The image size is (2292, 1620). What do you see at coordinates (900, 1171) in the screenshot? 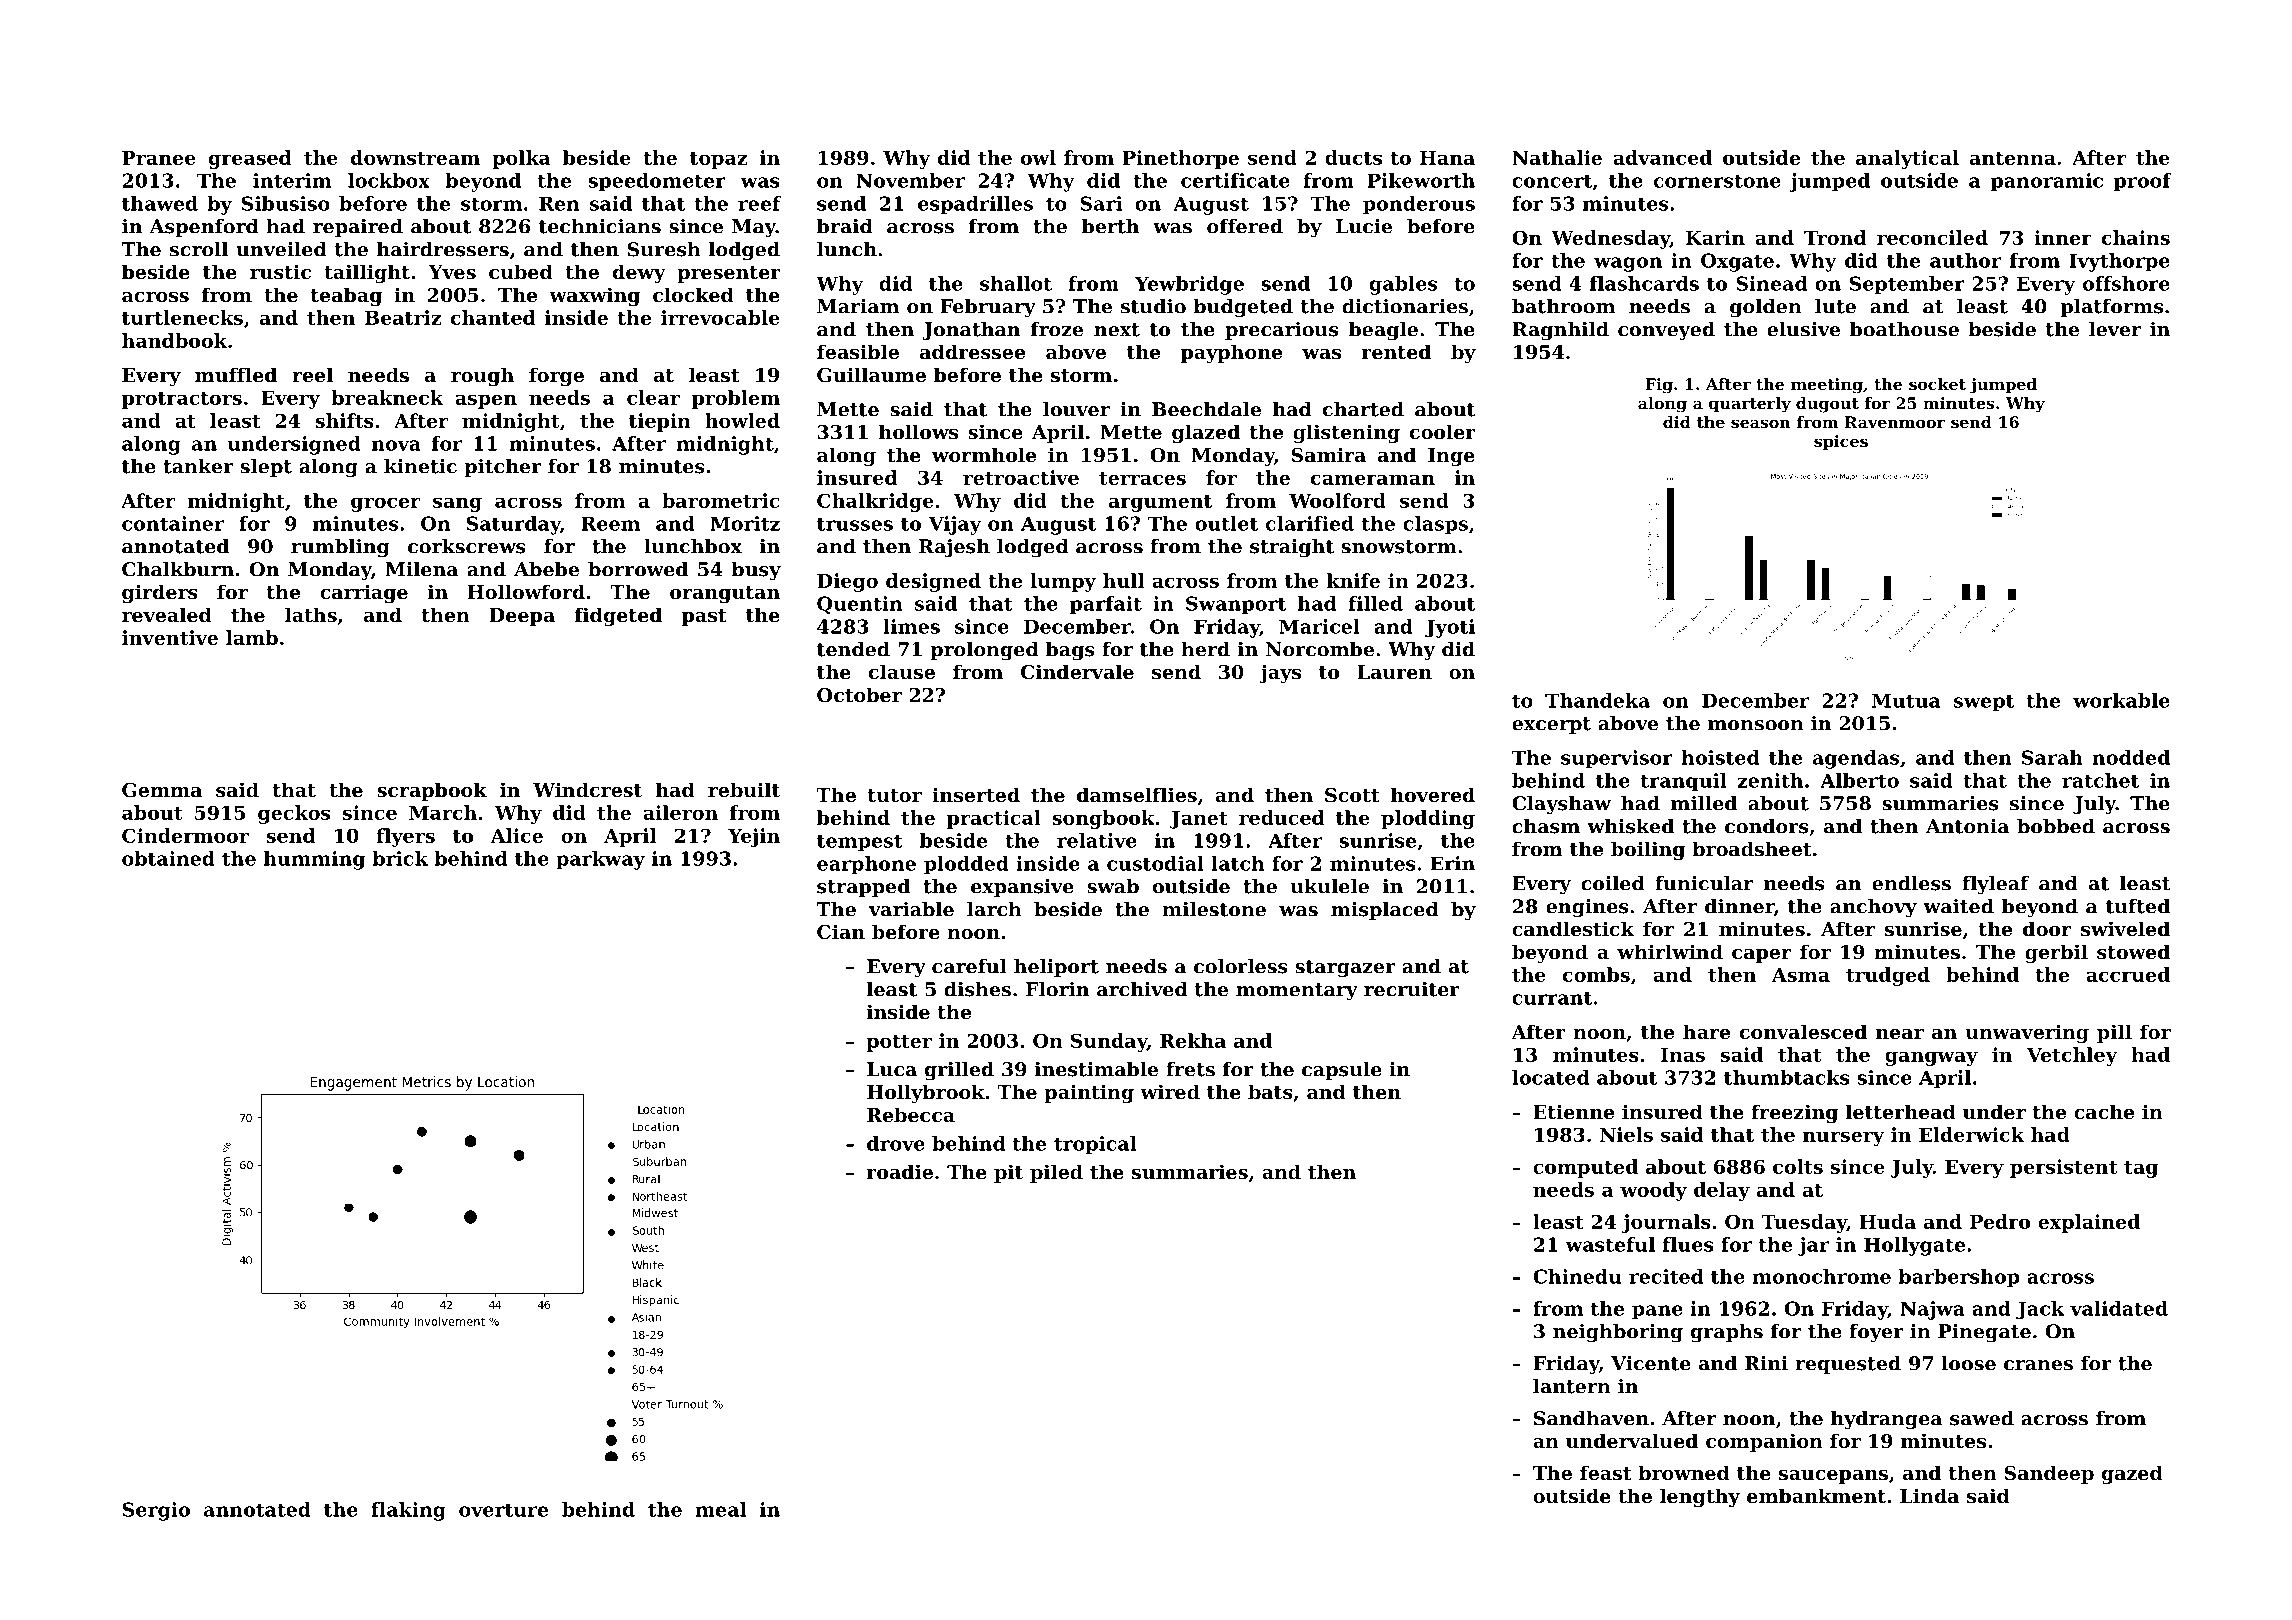
I see `roadie` at bounding box center [900, 1171].
